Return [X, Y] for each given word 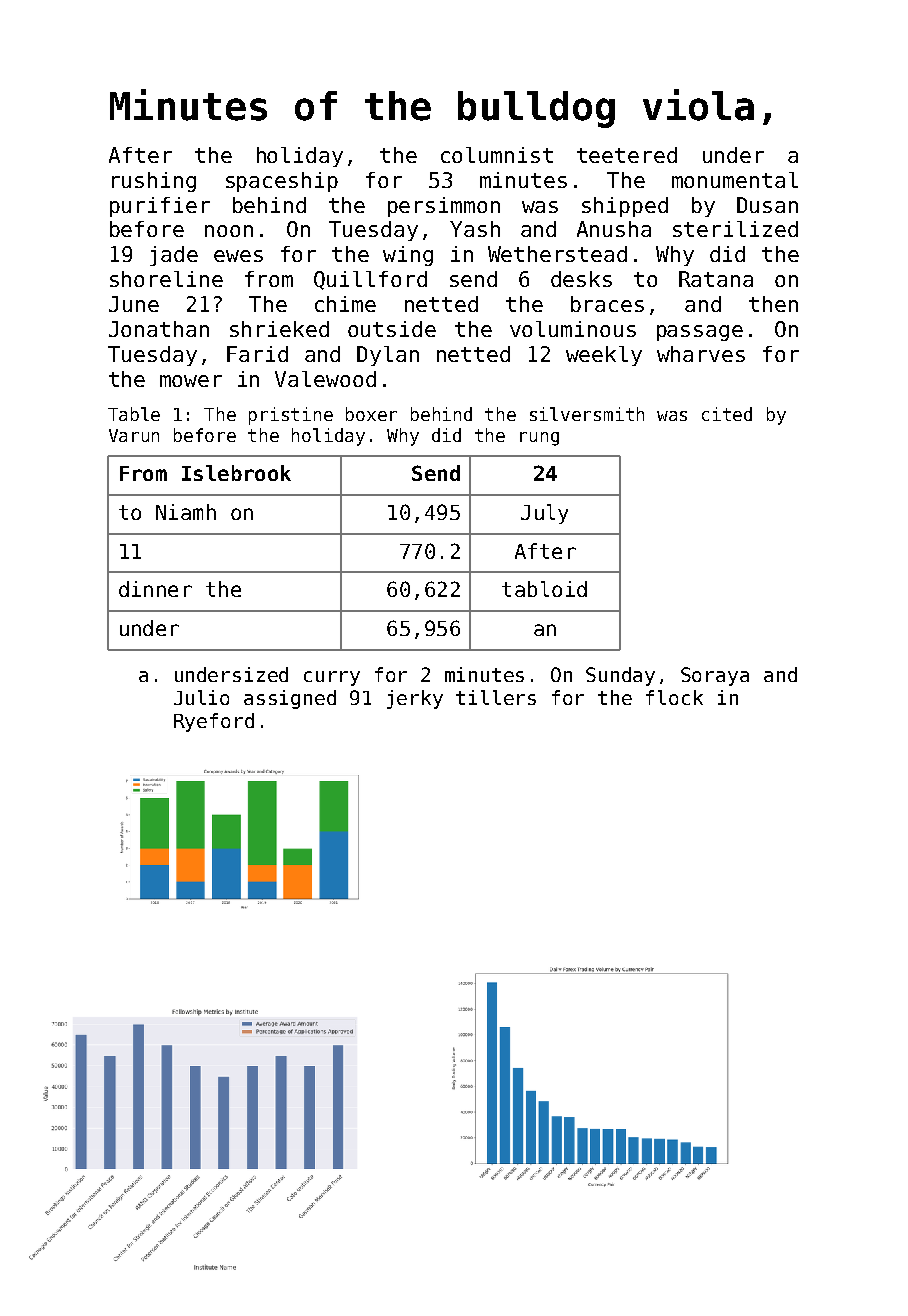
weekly [604, 356]
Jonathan [159, 329]
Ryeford [214, 722]
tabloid [544, 589]
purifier [160, 207]
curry [332, 678]
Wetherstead [557, 254]
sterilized [735, 229]
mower [191, 381]
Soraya [715, 676]
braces [607, 304]
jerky [415, 699]
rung [539, 439]
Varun [134, 435]
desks [581, 279]
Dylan [388, 356]
